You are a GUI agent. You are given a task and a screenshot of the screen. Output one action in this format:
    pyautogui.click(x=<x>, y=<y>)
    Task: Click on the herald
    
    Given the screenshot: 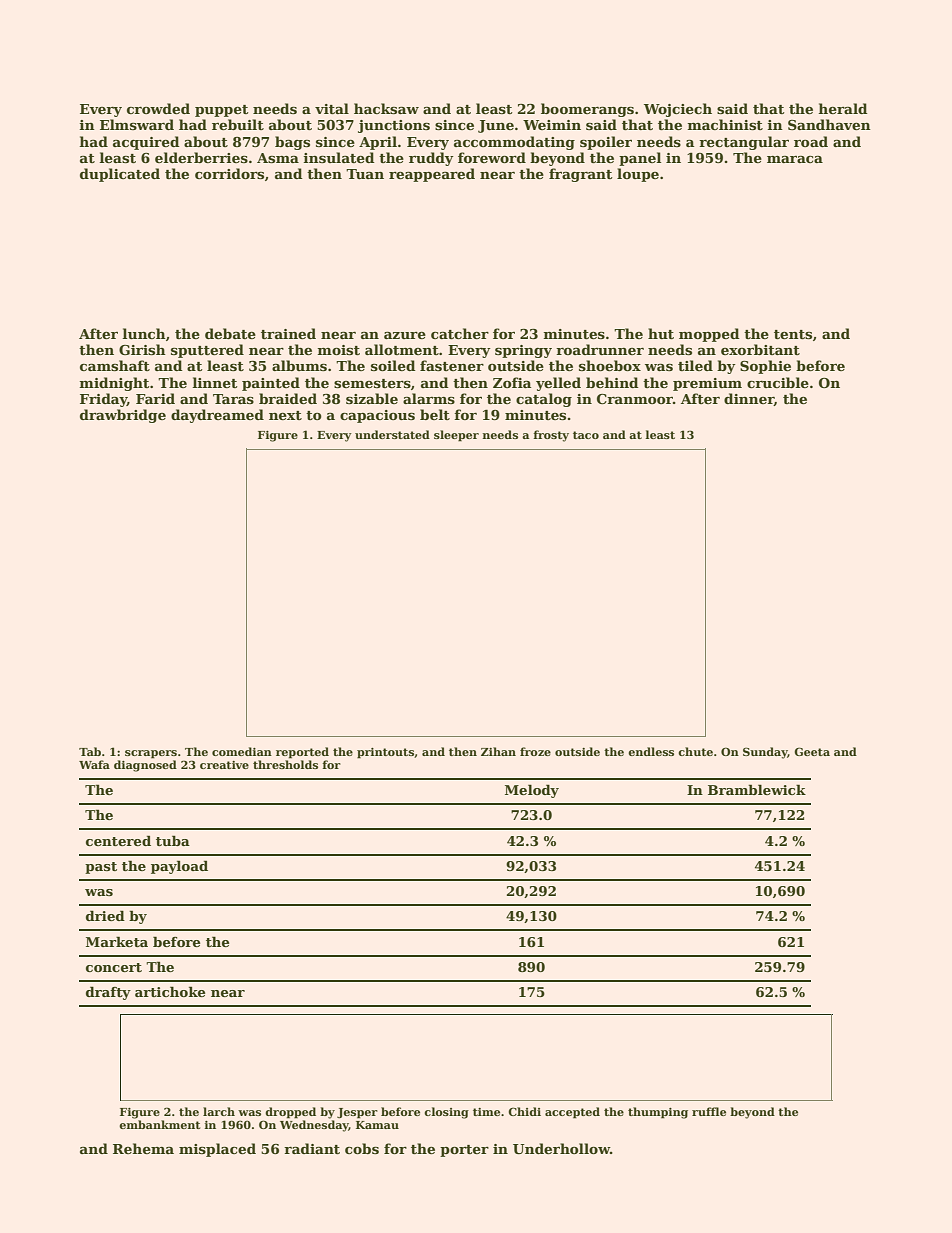 What is the action you would take?
    pyautogui.click(x=843, y=108)
